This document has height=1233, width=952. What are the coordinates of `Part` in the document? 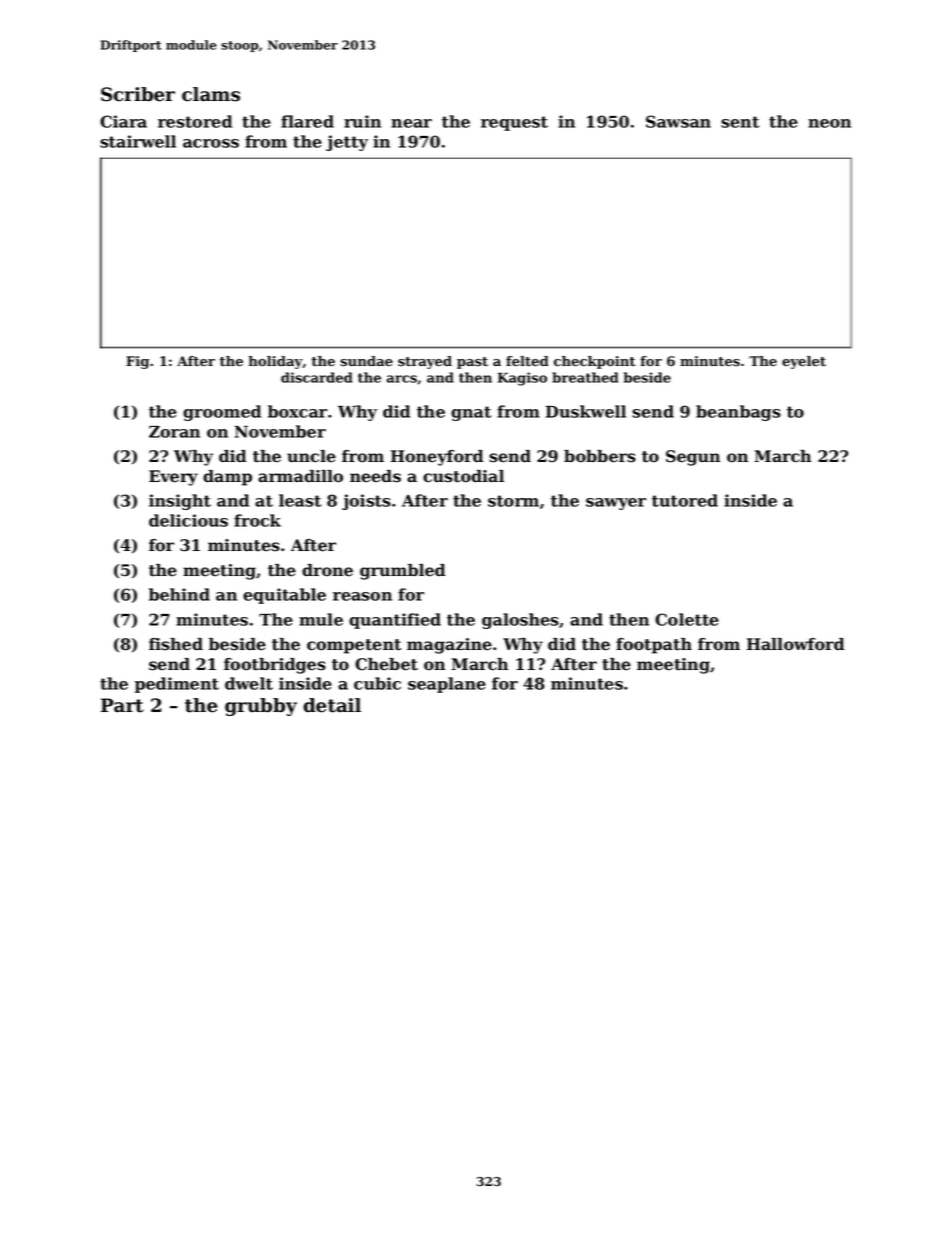 It's located at (122, 705).
